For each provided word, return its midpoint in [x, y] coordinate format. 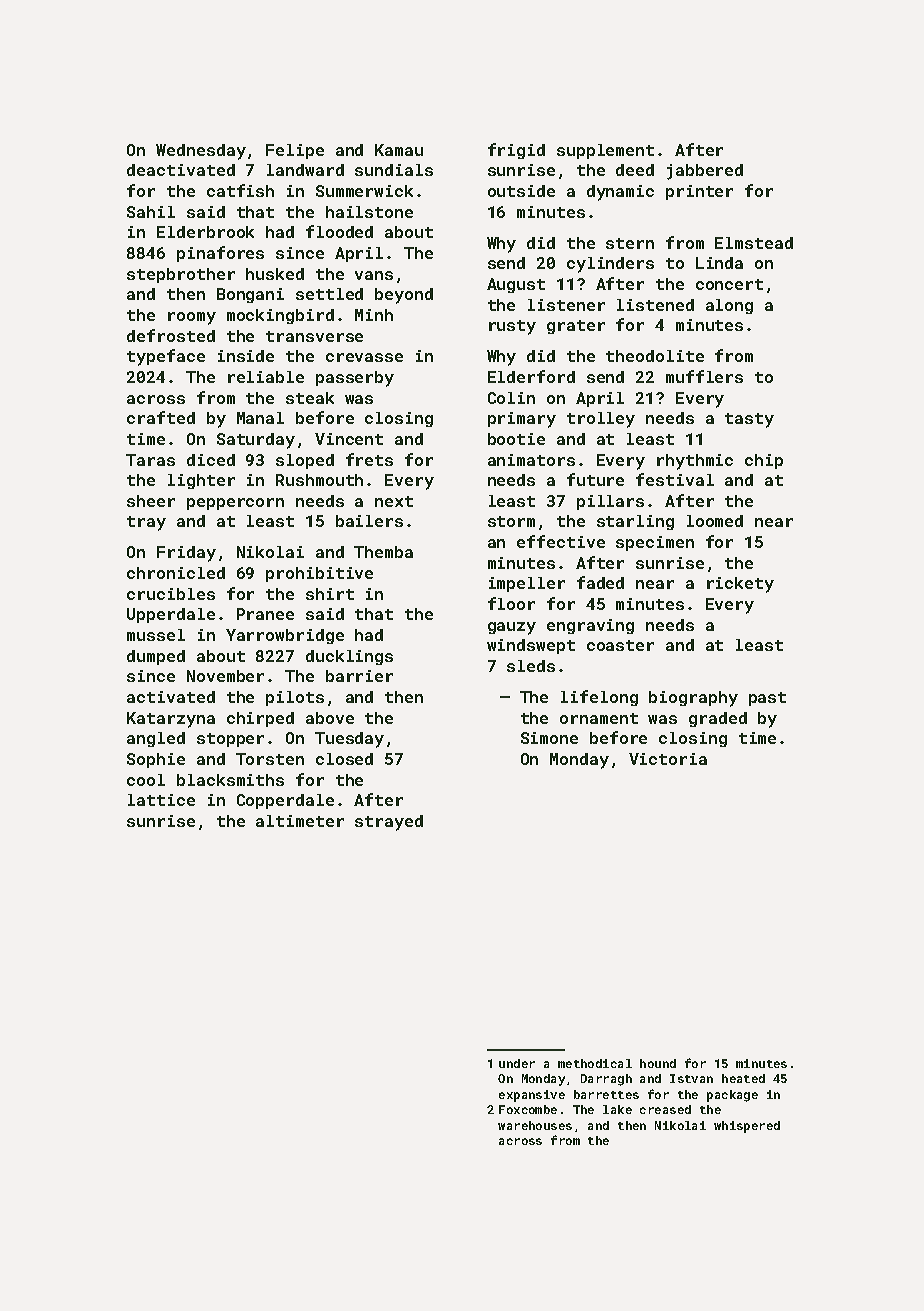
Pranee [265, 614]
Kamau [399, 150]
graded [718, 719]
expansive [532, 1096]
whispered [747, 1127]
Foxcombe [528, 1109]
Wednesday [201, 152]
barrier [359, 676]
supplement [605, 151]
